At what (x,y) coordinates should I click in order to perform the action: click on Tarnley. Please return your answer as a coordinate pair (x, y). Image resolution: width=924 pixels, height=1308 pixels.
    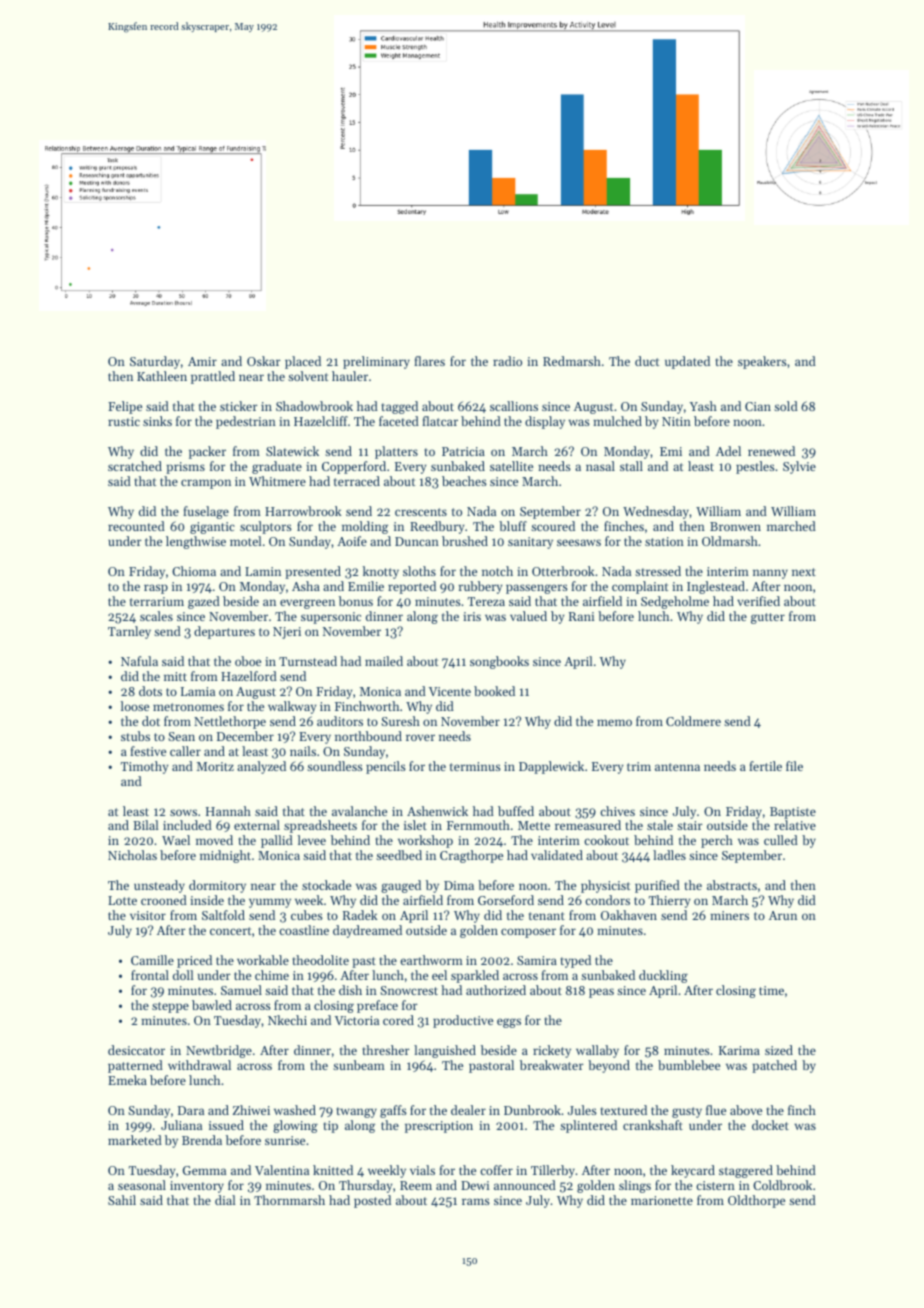
    Looking at the image, I should click on (129, 632).
